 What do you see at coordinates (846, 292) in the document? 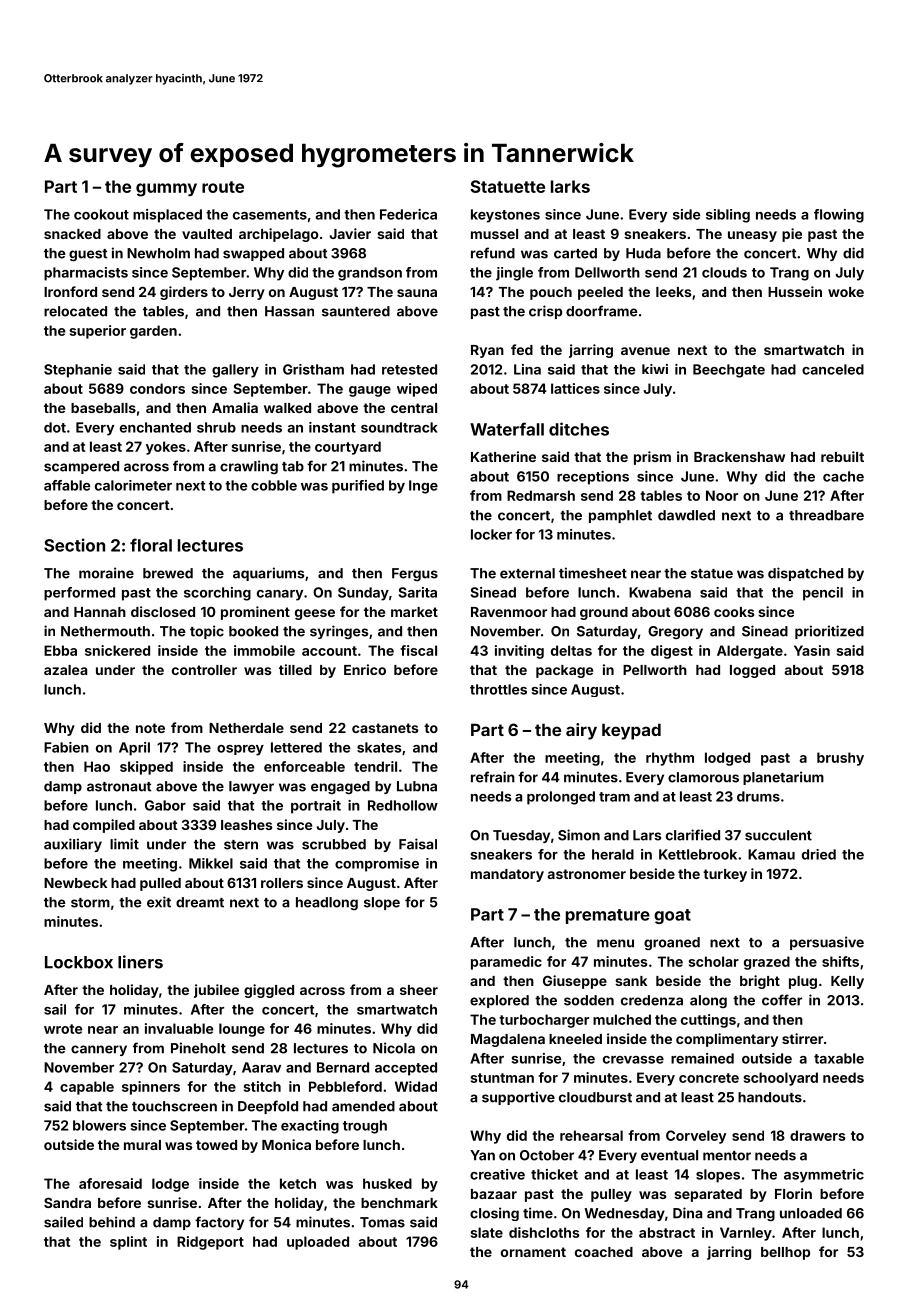
I see `woke` at bounding box center [846, 292].
